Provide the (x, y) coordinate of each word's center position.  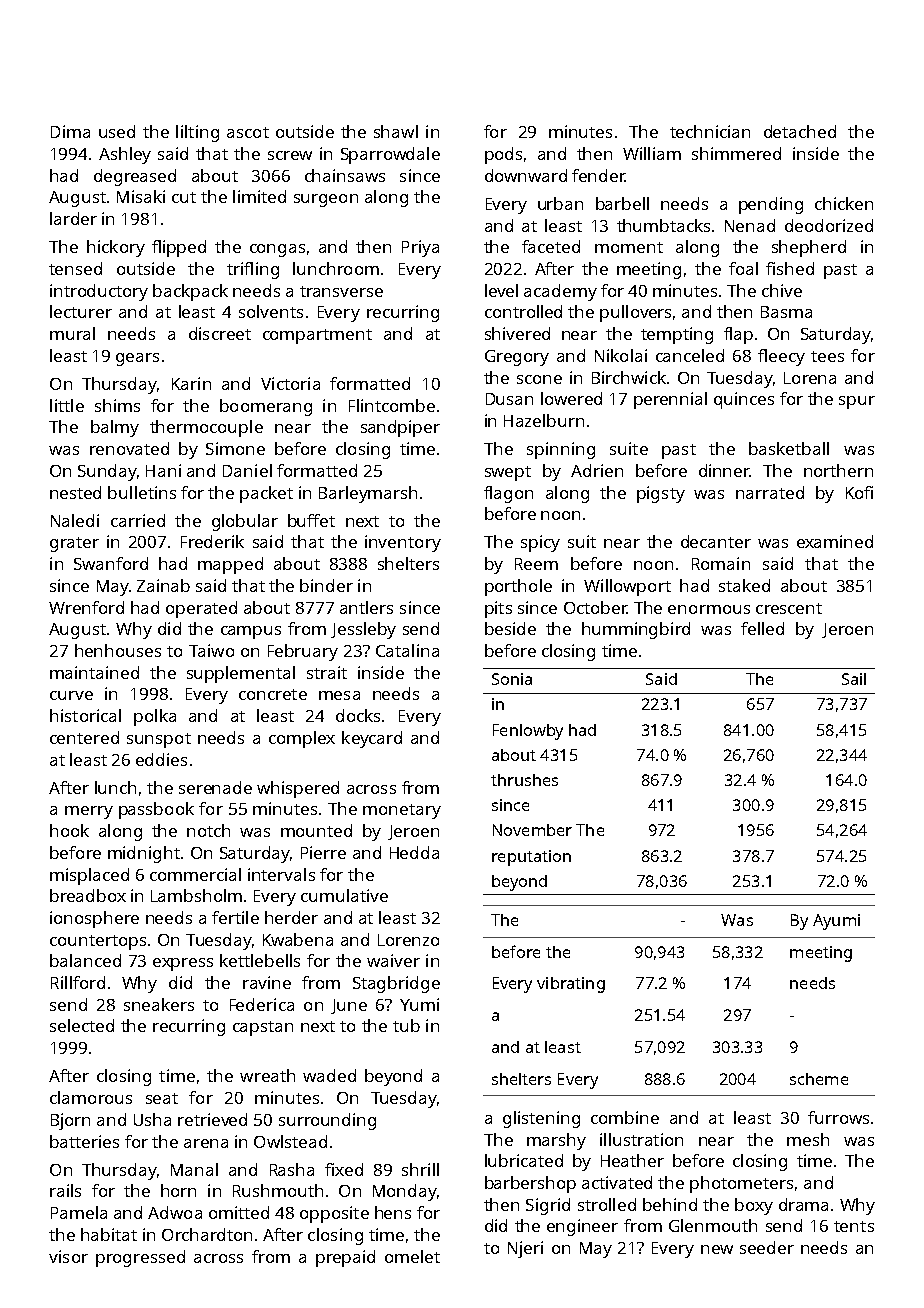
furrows (838, 1117)
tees (827, 356)
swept (508, 473)
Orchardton (207, 1234)
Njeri (525, 1249)
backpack (190, 292)
